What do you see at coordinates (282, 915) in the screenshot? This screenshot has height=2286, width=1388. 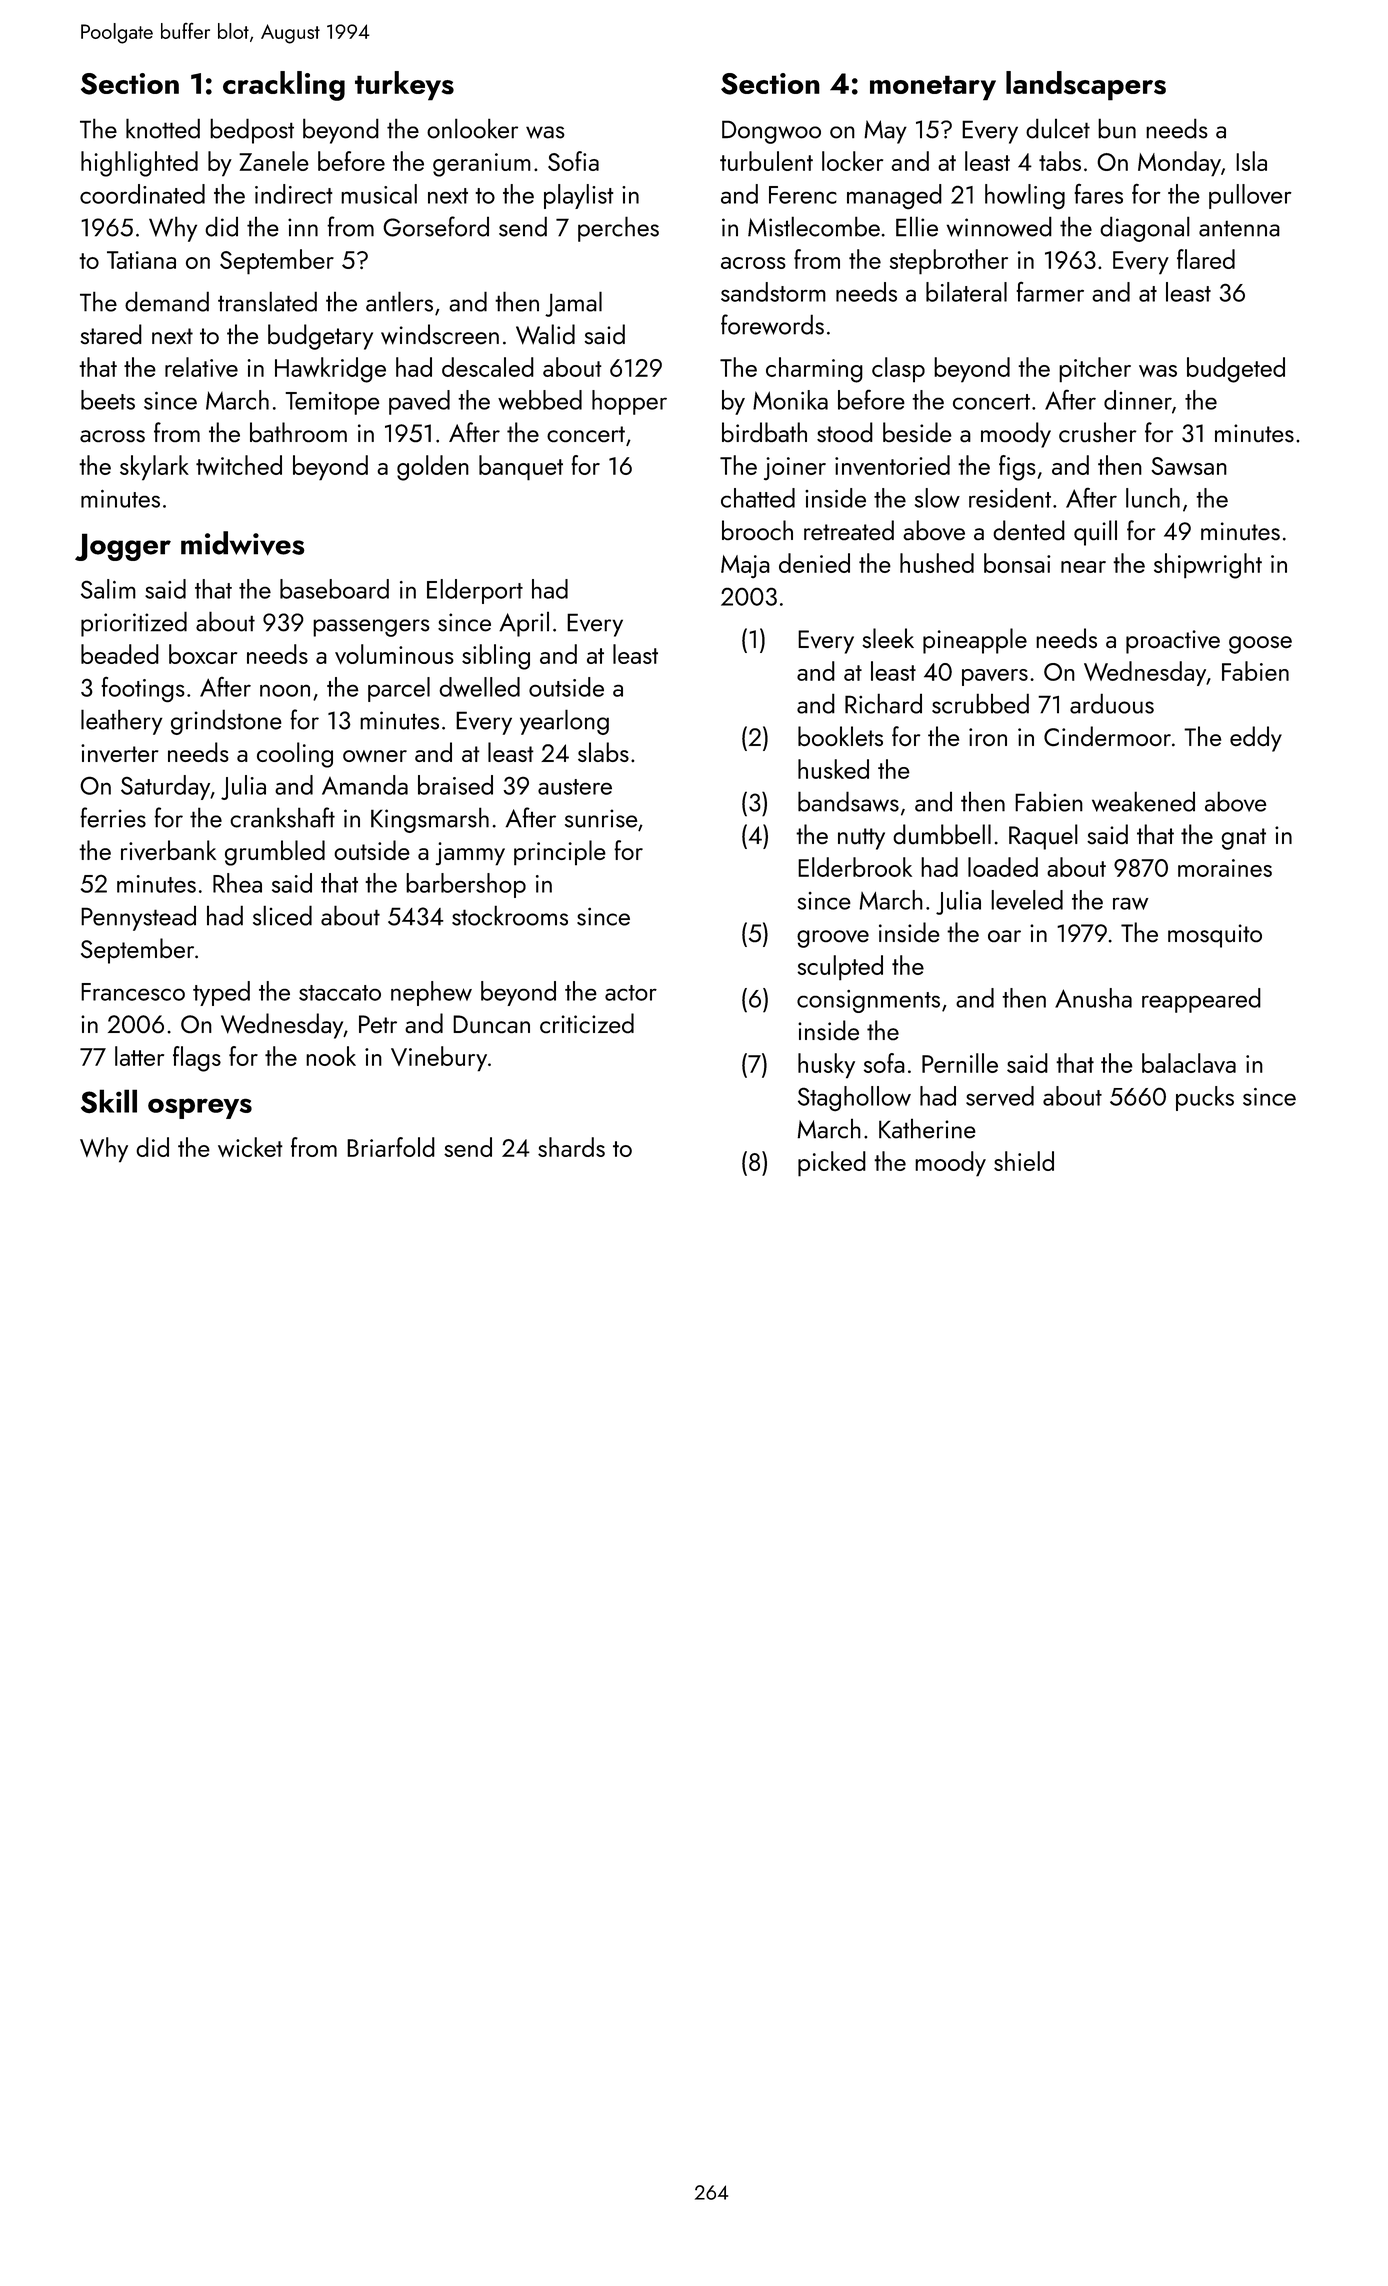 I see `sliced` at bounding box center [282, 915].
